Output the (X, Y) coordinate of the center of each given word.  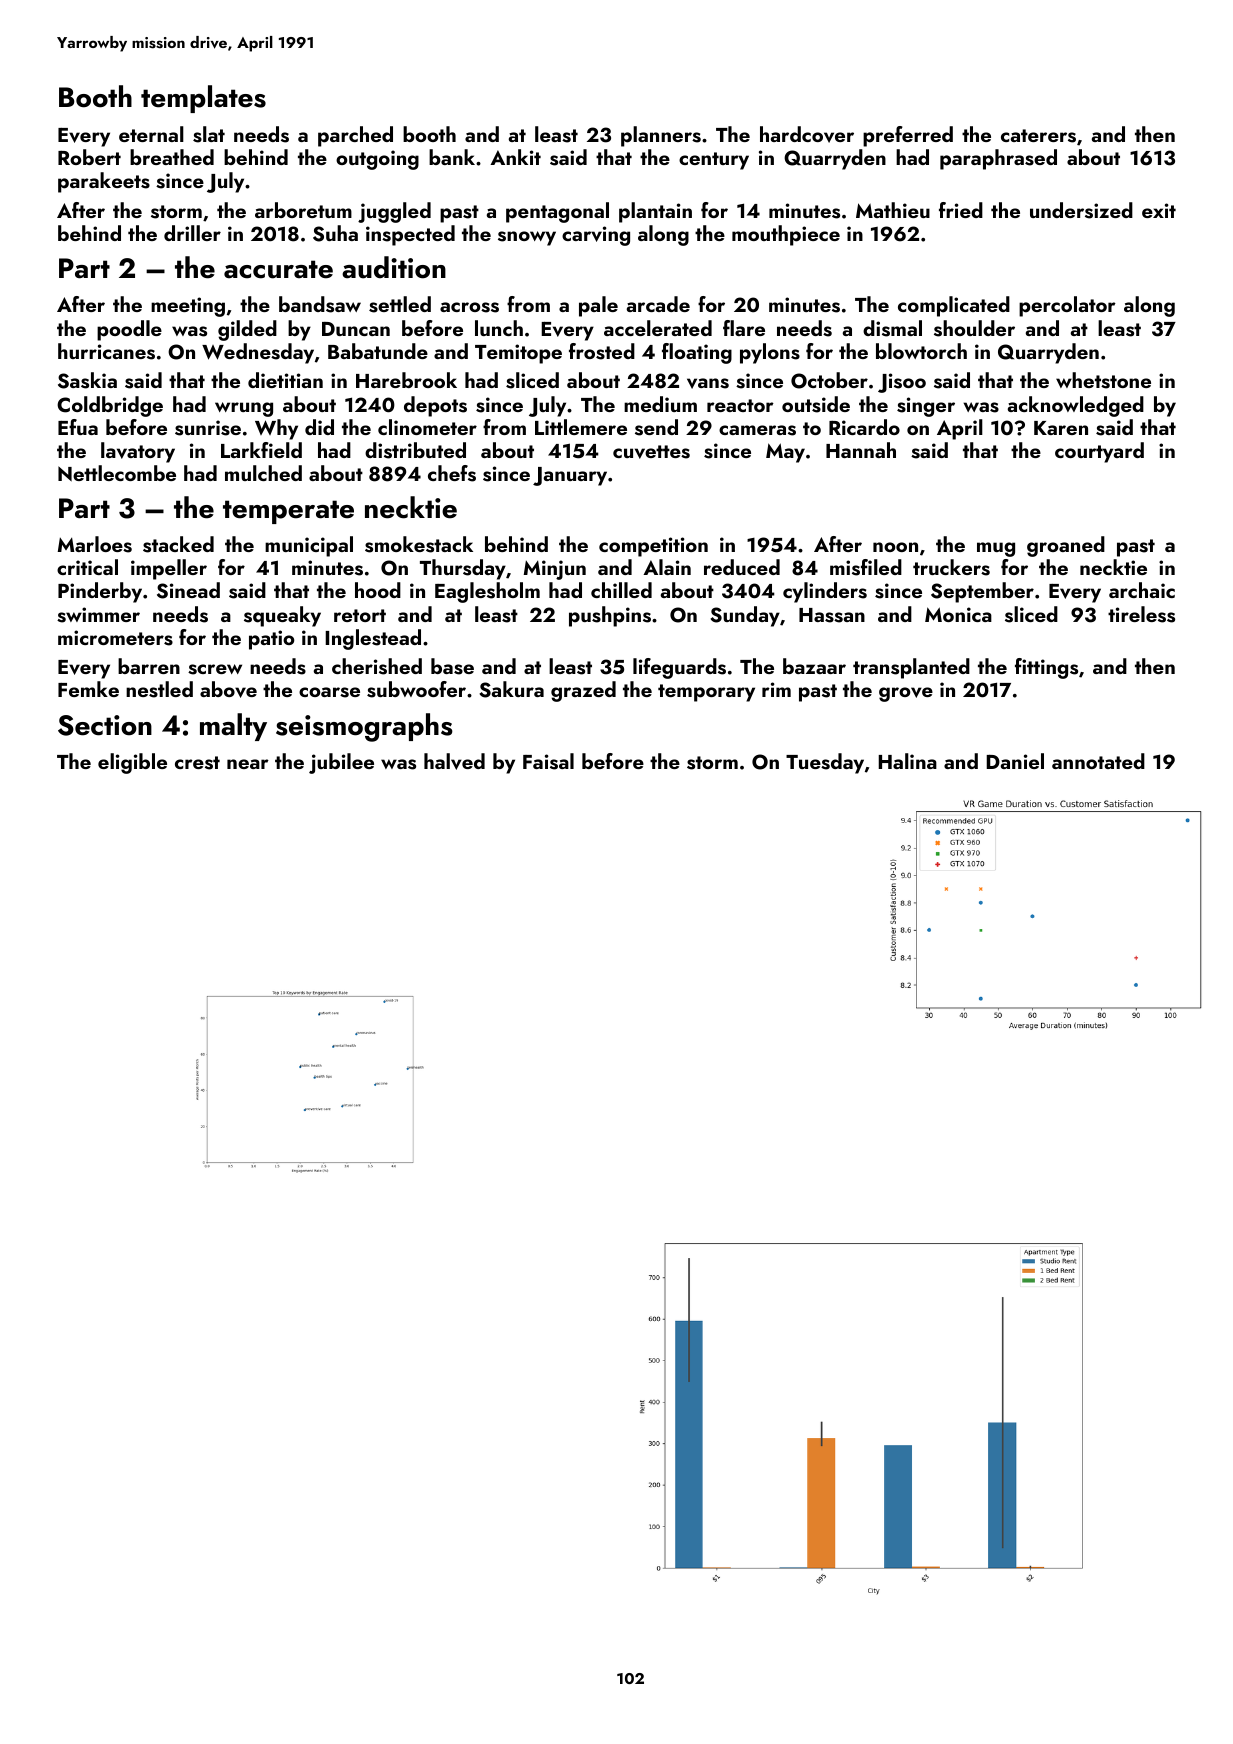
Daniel (1015, 761)
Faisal (548, 761)
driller (192, 233)
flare (744, 328)
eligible (132, 763)
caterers (1038, 136)
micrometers (115, 638)
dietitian (285, 380)
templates (203, 99)
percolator (1067, 306)
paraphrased (998, 159)
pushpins (610, 616)
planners (661, 136)
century (714, 161)
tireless (1141, 614)
